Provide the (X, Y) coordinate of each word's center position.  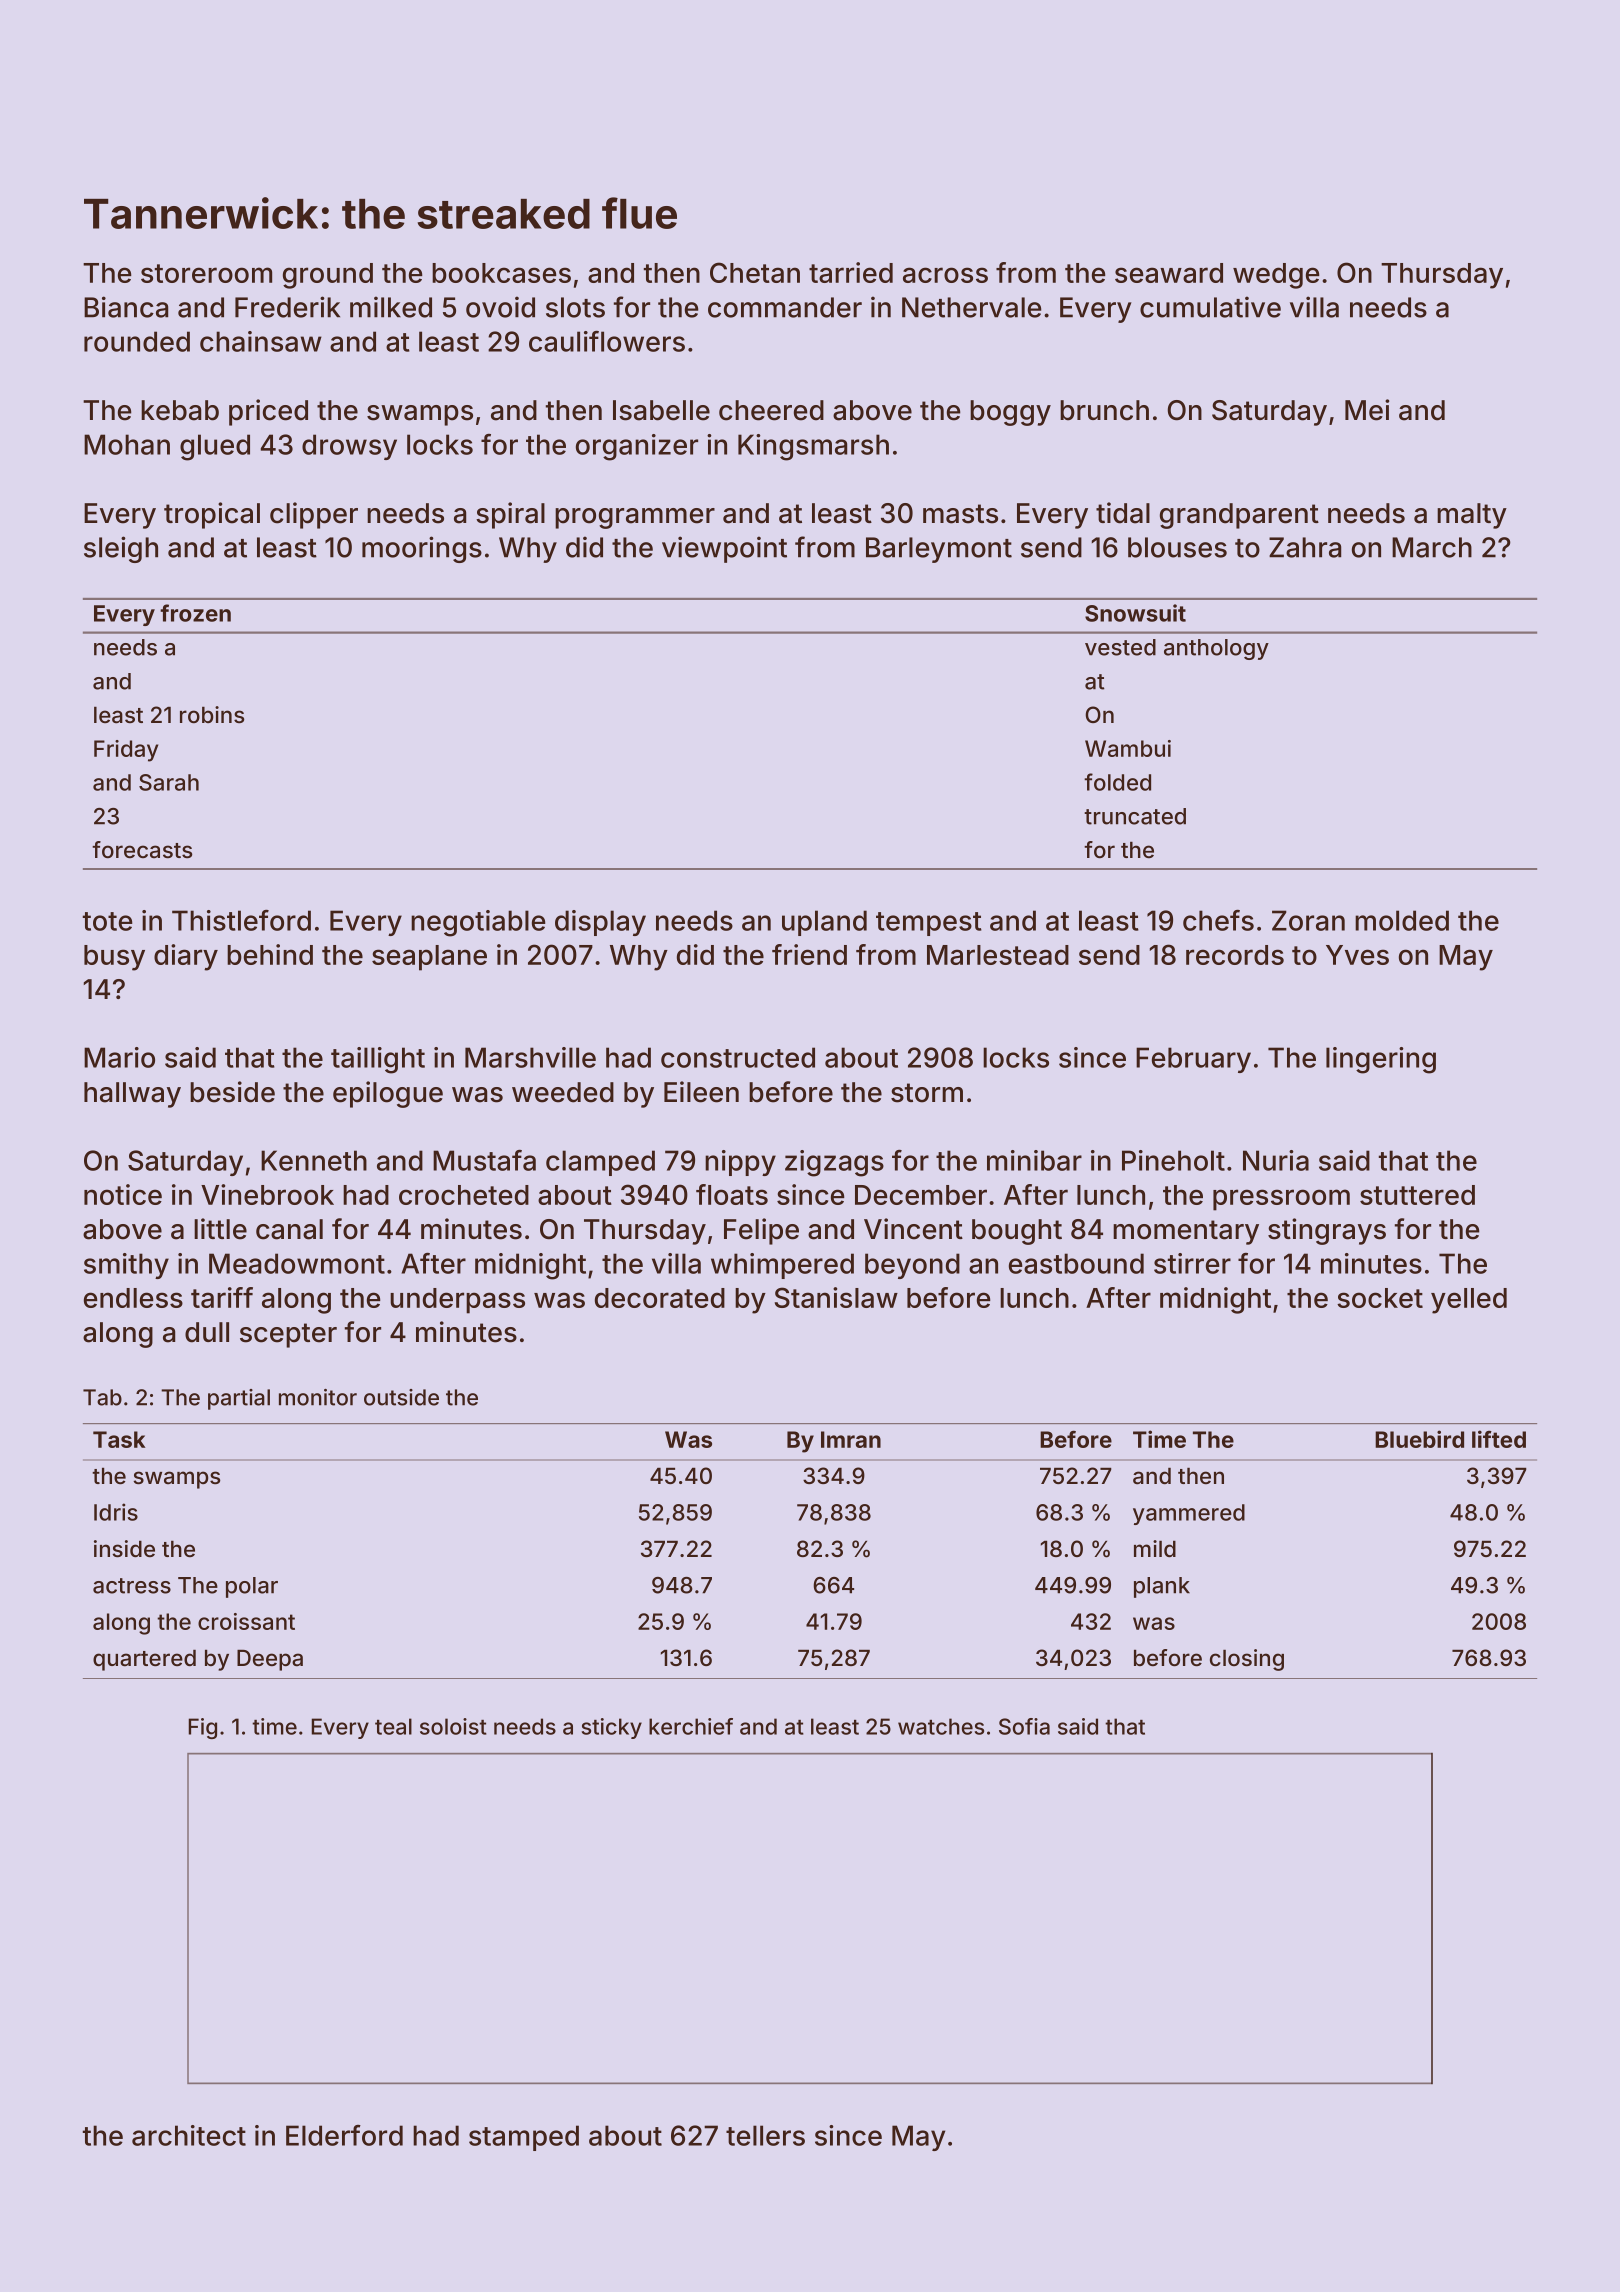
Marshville (530, 1057)
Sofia (1024, 1726)
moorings (422, 549)
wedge (1276, 276)
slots (575, 307)
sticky (612, 1728)
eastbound (1076, 1263)
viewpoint (724, 549)
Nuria (1276, 1160)
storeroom (206, 273)
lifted (1499, 1439)
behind (270, 954)
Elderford (344, 2135)
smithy (126, 1266)
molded (1402, 920)
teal (393, 1726)
